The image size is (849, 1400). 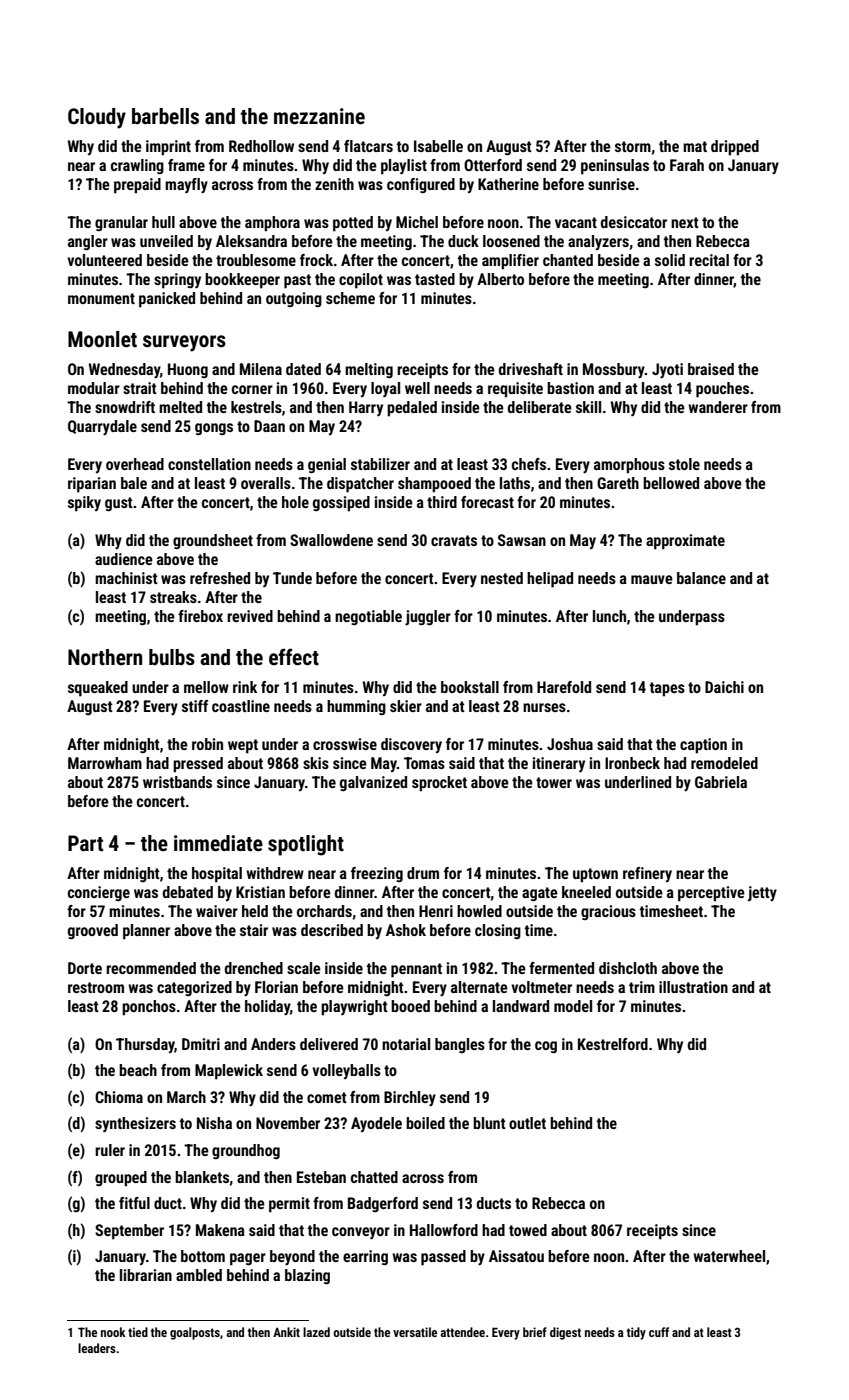 I want to click on November, so click(x=288, y=1123).
